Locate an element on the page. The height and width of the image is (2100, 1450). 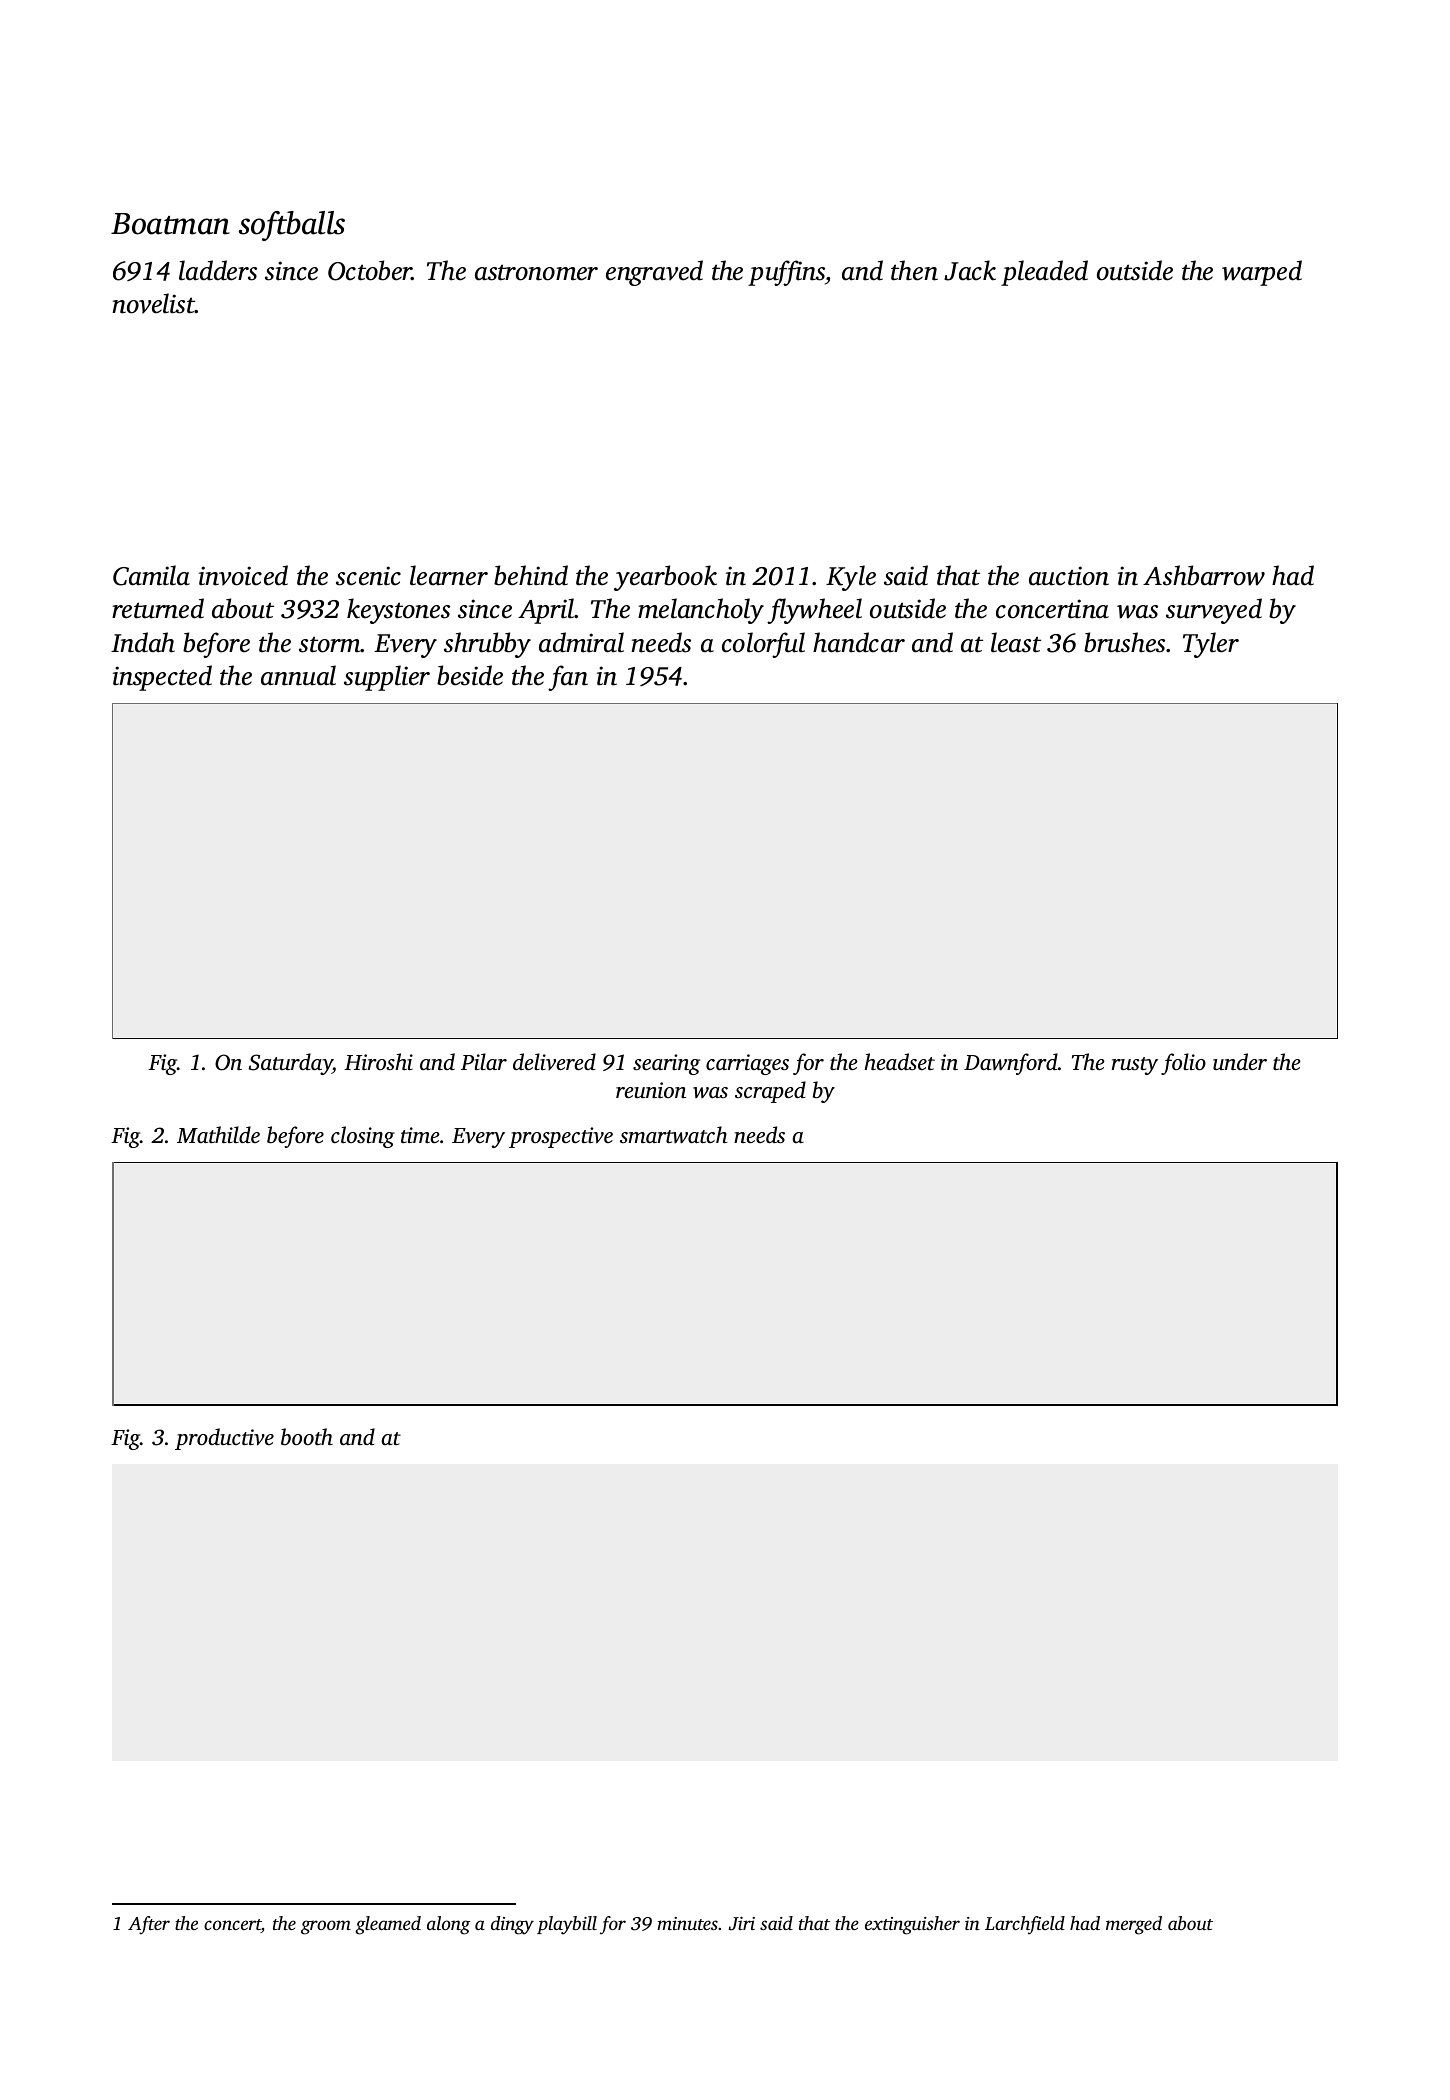
scraped is located at coordinates (770, 1092).
